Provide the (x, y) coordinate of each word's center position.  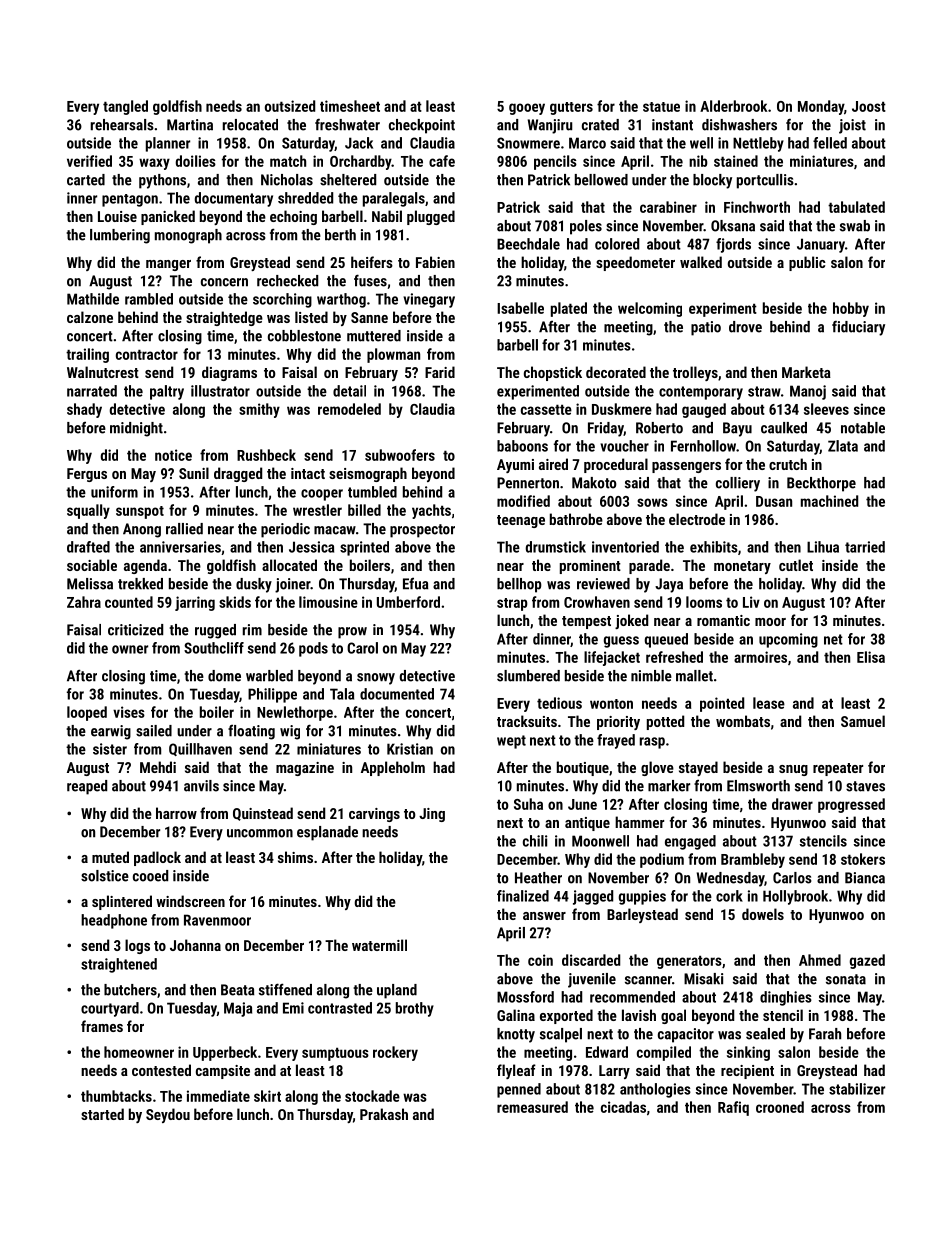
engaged (690, 842)
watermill (379, 945)
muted (110, 857)
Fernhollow (703, 446)
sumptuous (335, 1054)
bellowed (601, 180)
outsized (290, 106)
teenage (521, 521)
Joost (869, 106)
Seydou (168, 1115)
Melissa (90, 584)
